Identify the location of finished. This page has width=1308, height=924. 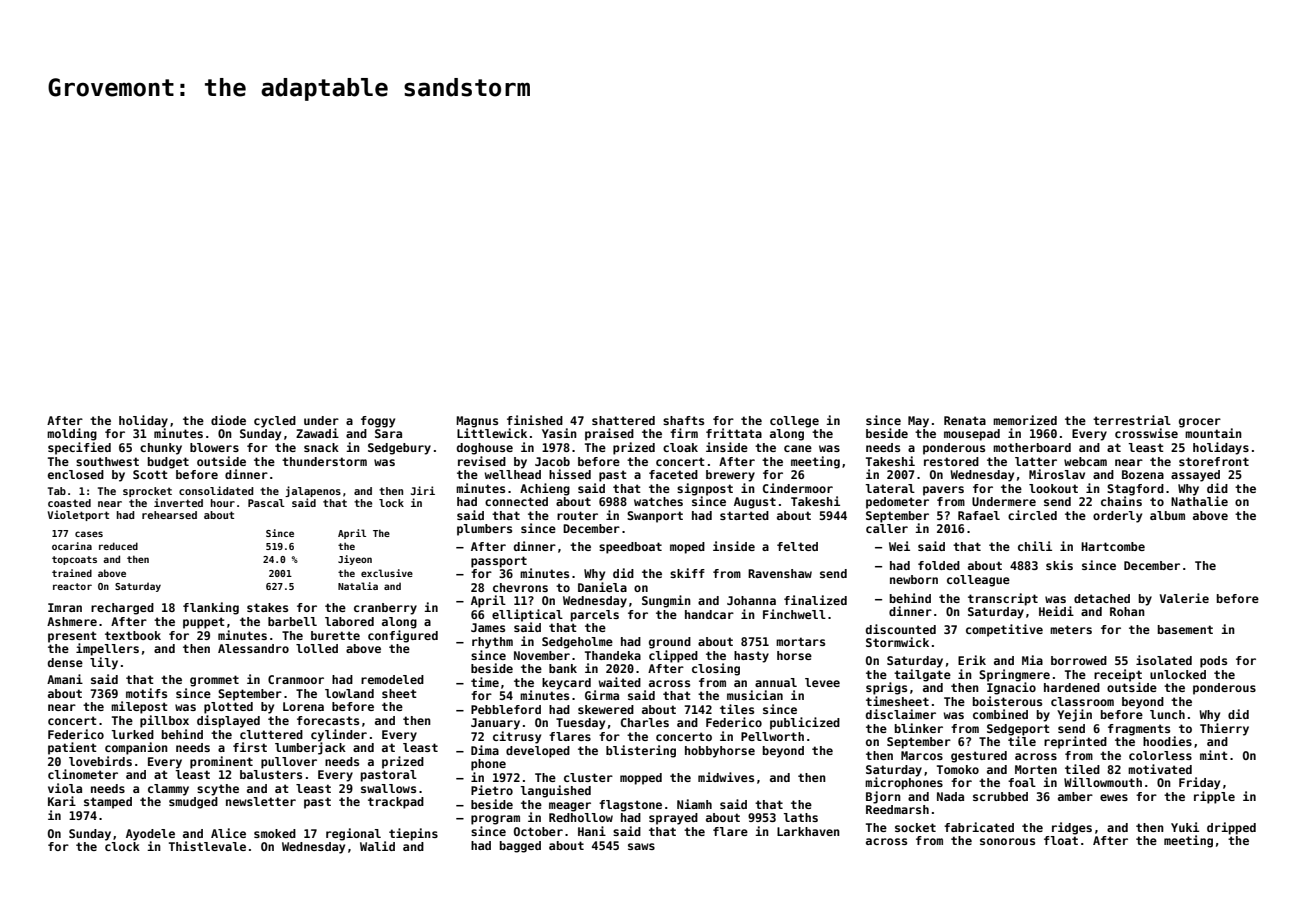
(535, 420).
